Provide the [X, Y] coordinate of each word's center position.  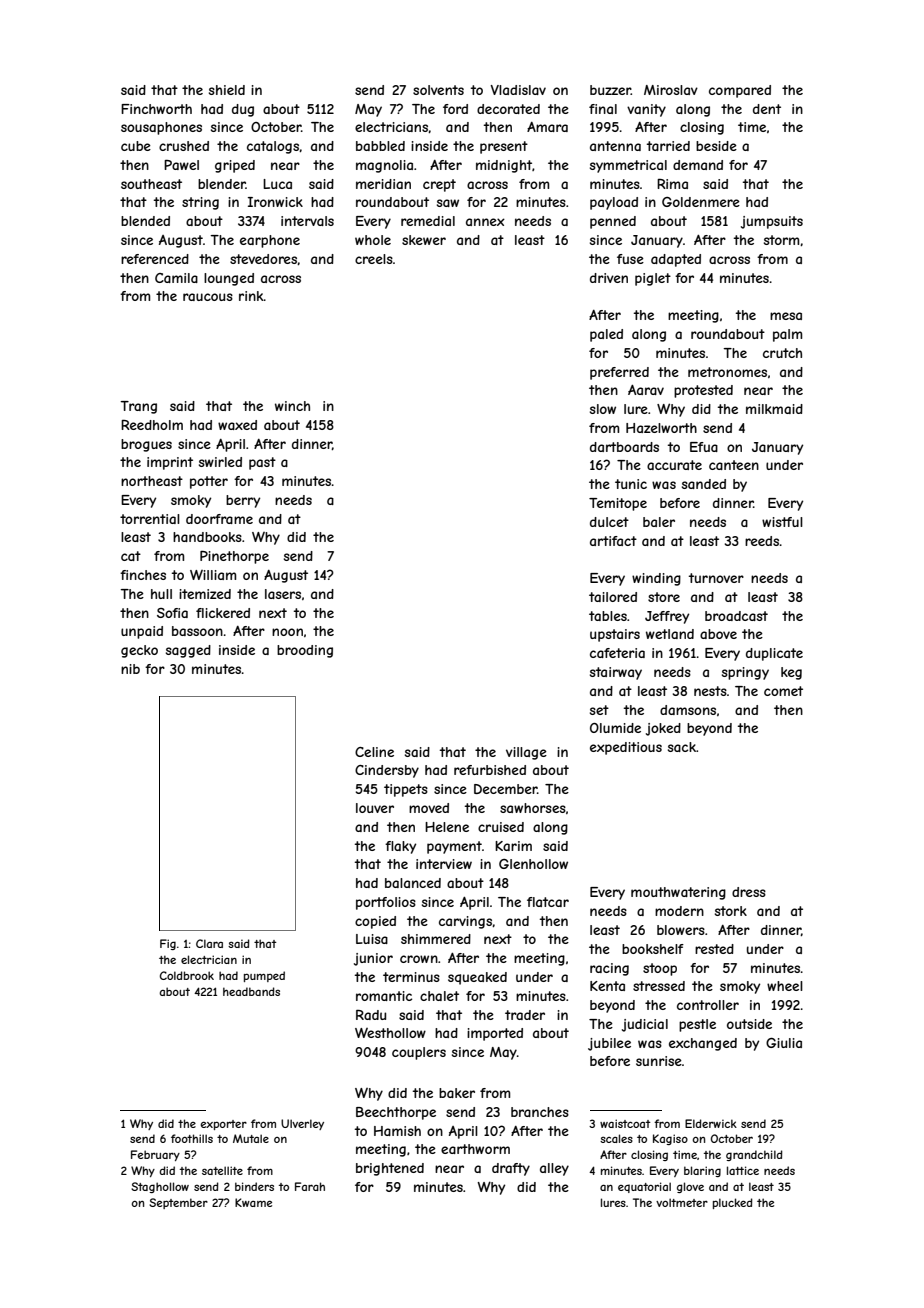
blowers [681, 930]
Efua [704, 447]
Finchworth [156, 109]
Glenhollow [533, 864]
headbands [251, 991]
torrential [150, 519]
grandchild [754, 1155]
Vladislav [518, 90]
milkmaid [774, 409]
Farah [310, 1186]
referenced [155, 259]
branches [540, 1112]
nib [130, 669]
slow [603, 409]
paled [606, 335]
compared [740, 91]
